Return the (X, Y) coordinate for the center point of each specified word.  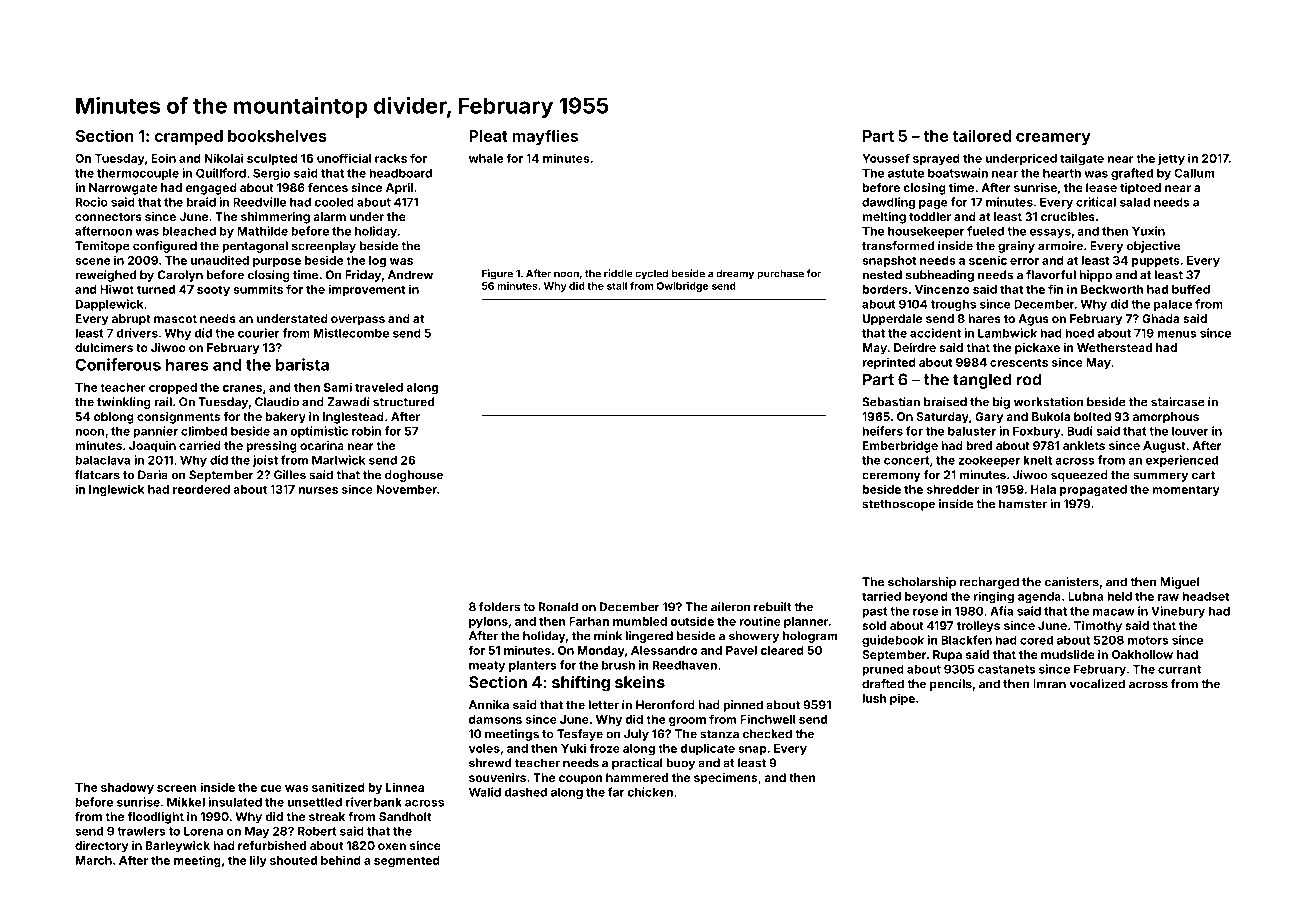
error (1024, 261)
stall (617, 286)
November (407, 489)
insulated (235, 802)
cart (1203, 475)
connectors (108, 217)
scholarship (922, 583)
